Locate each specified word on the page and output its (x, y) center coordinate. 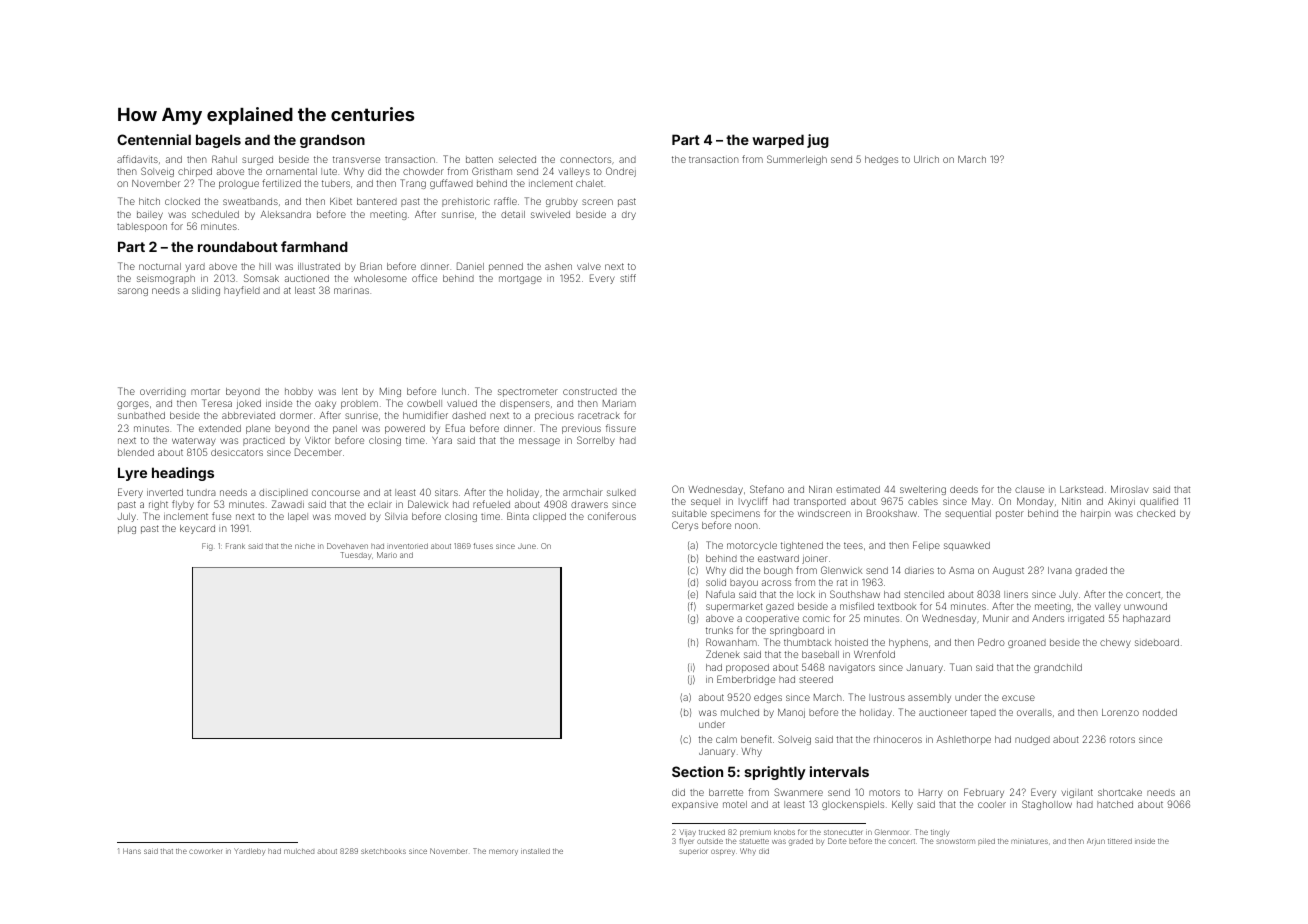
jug (818, 141)
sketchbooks (383, 851)
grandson (332, 141)
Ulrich (926, 159)
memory (503, 852)
